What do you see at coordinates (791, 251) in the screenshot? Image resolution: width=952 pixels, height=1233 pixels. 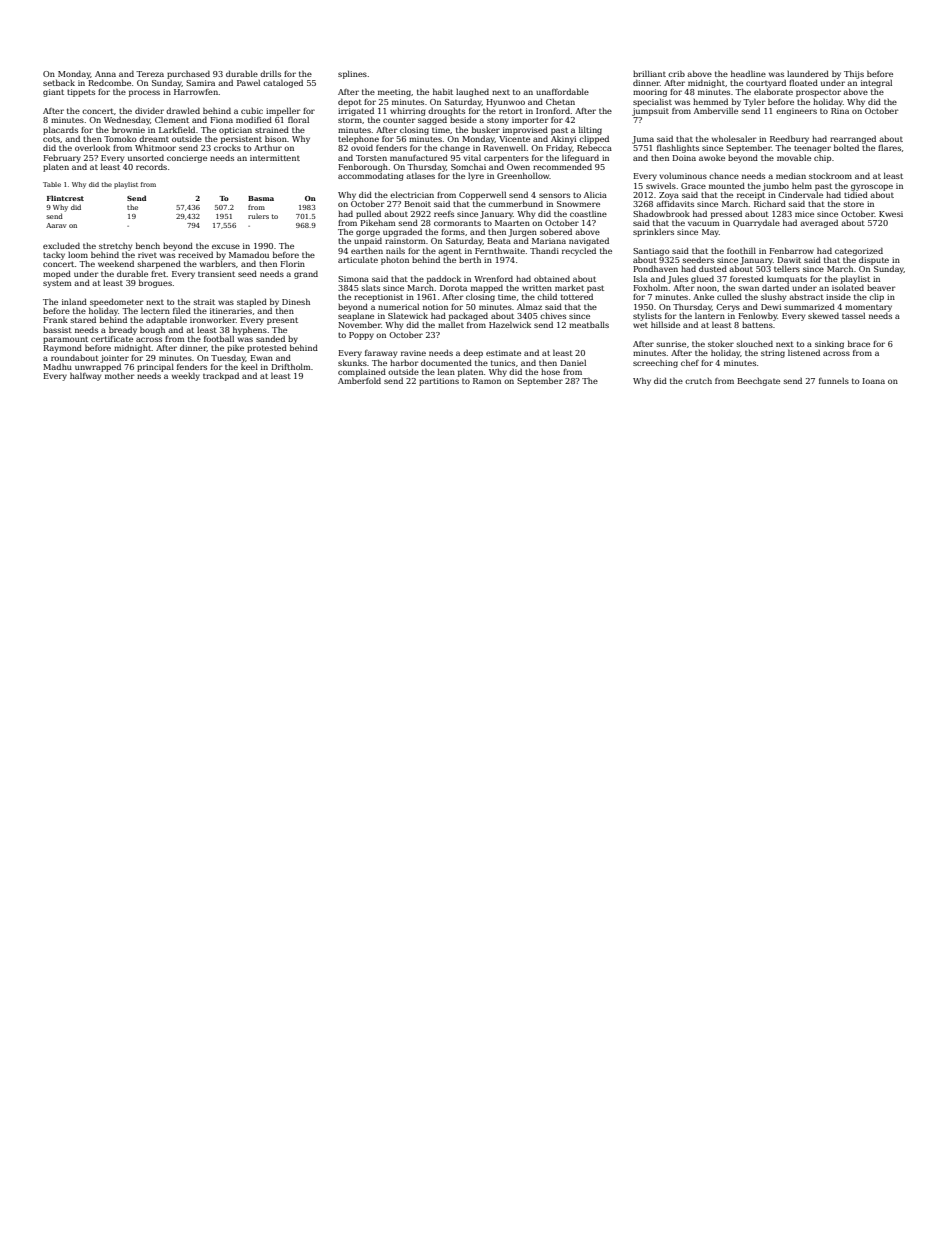 I see `Fenbarrow` at bounding box center [791, 251].
